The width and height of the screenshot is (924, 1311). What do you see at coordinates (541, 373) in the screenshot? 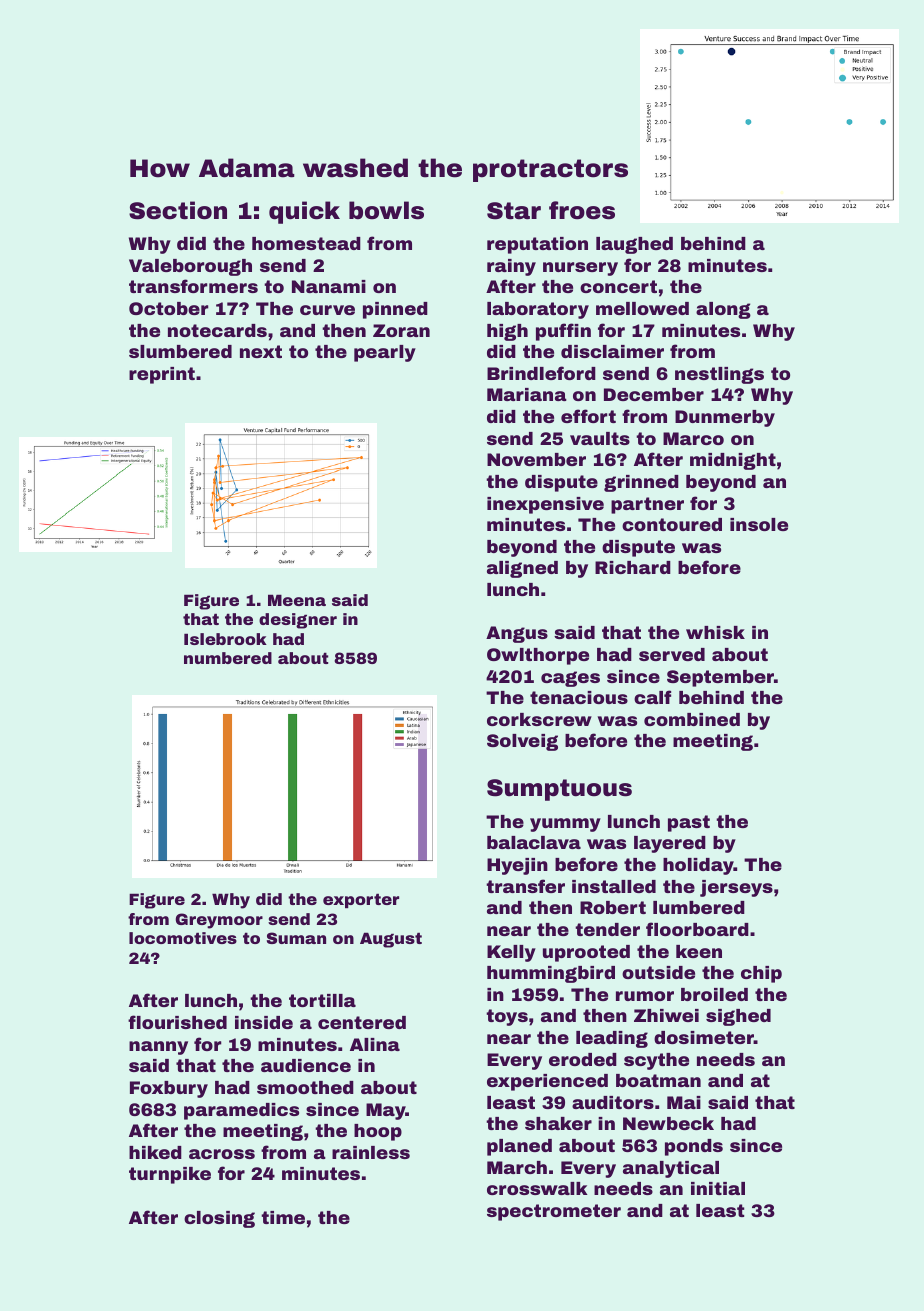
I see `Brindleford` at bounding box center [541, 373].
